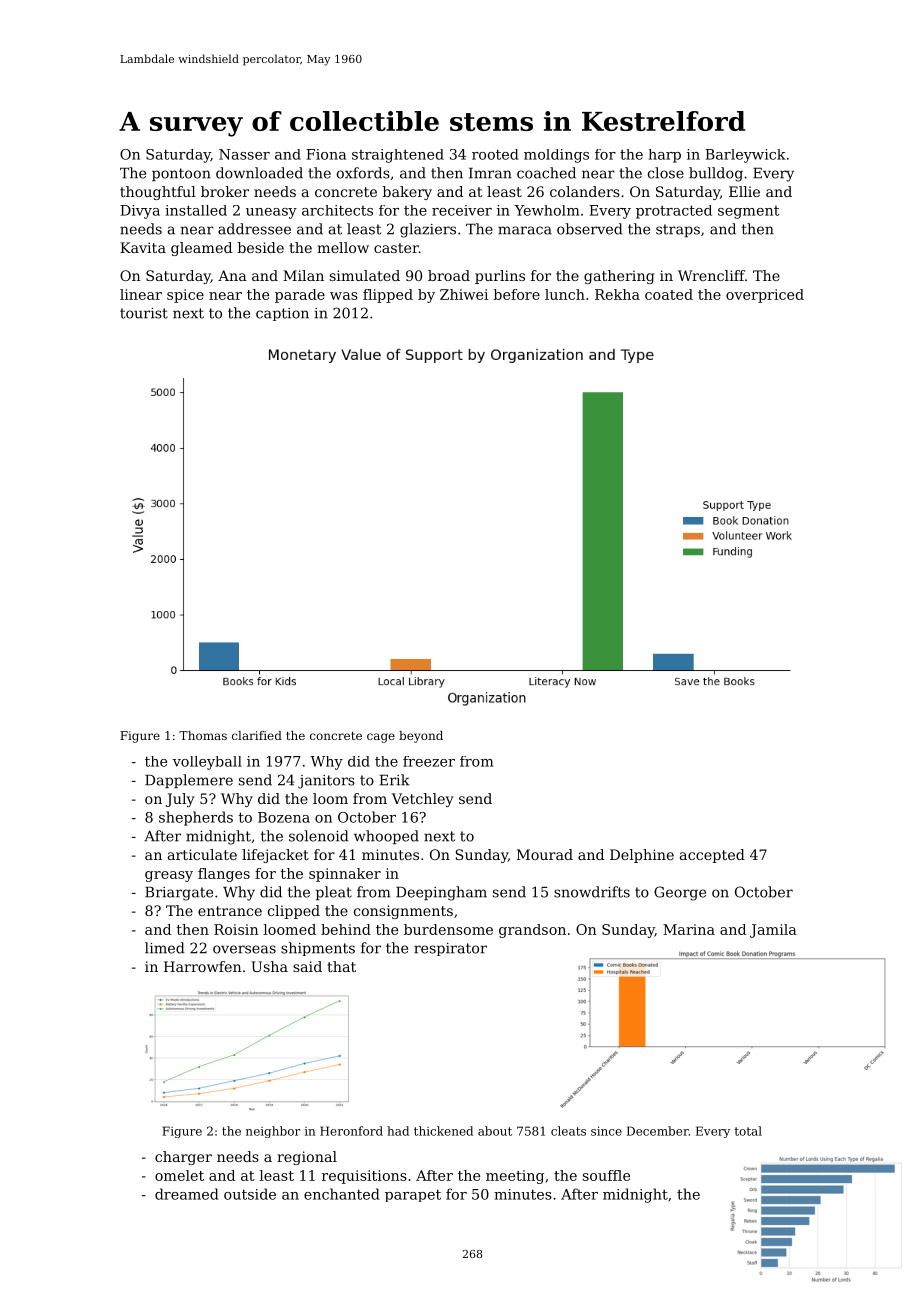 This document has width=924, height=1308. I want to click on respirator, so click(450, 949).
